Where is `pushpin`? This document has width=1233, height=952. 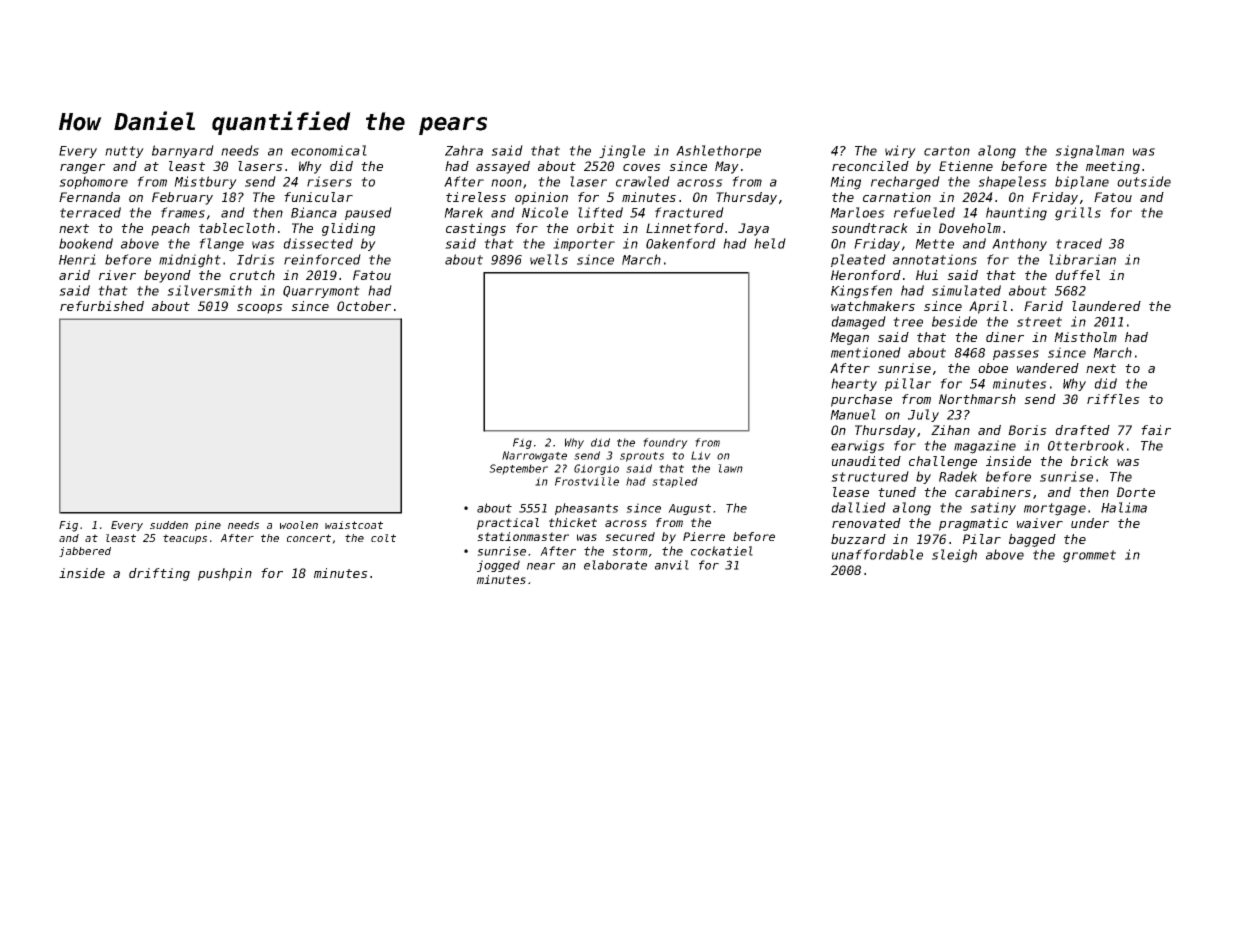
pushpin is located at coordinates (225, 574).
